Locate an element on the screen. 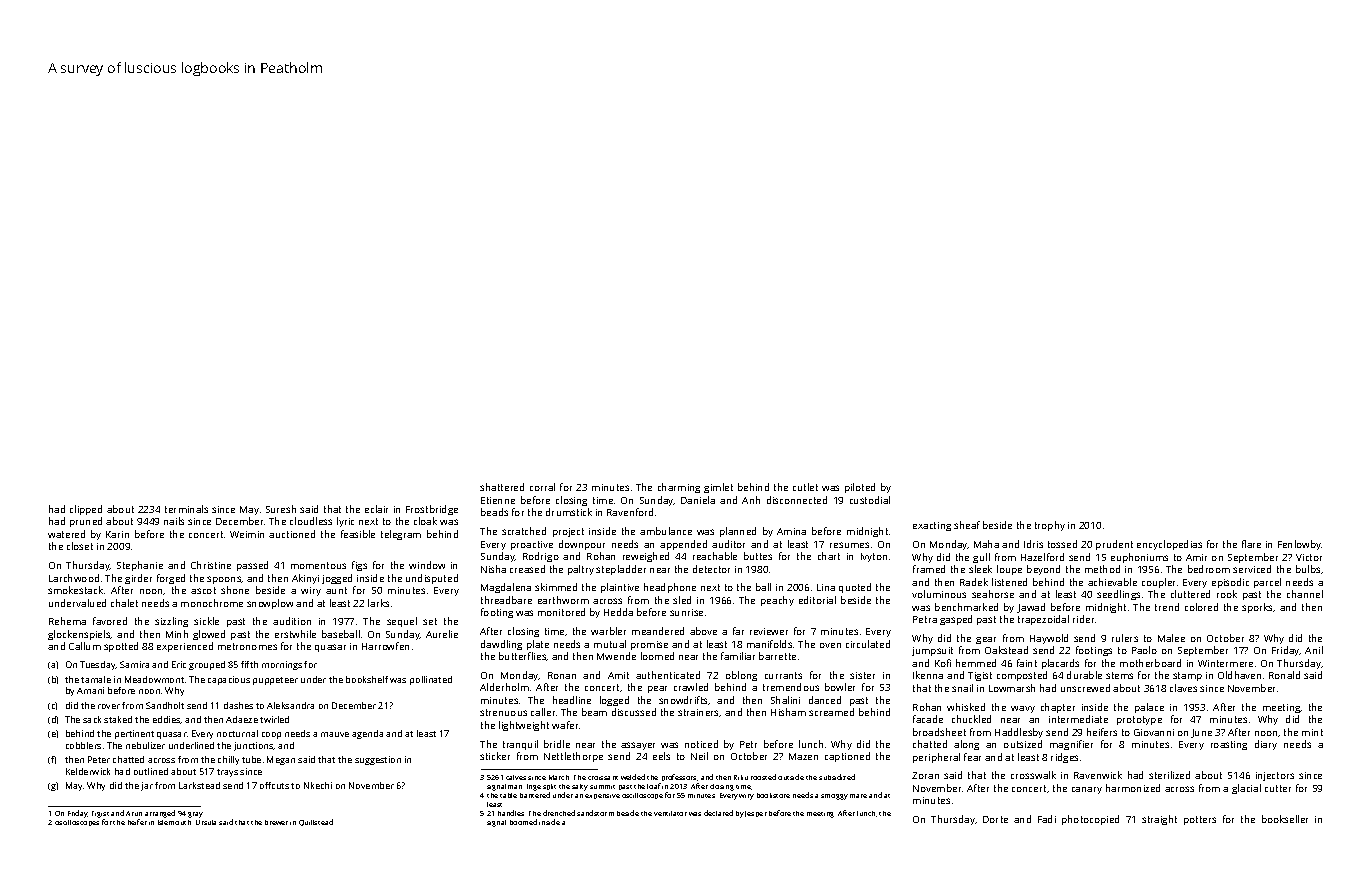  clipped is located at coordinates (86, 510).
